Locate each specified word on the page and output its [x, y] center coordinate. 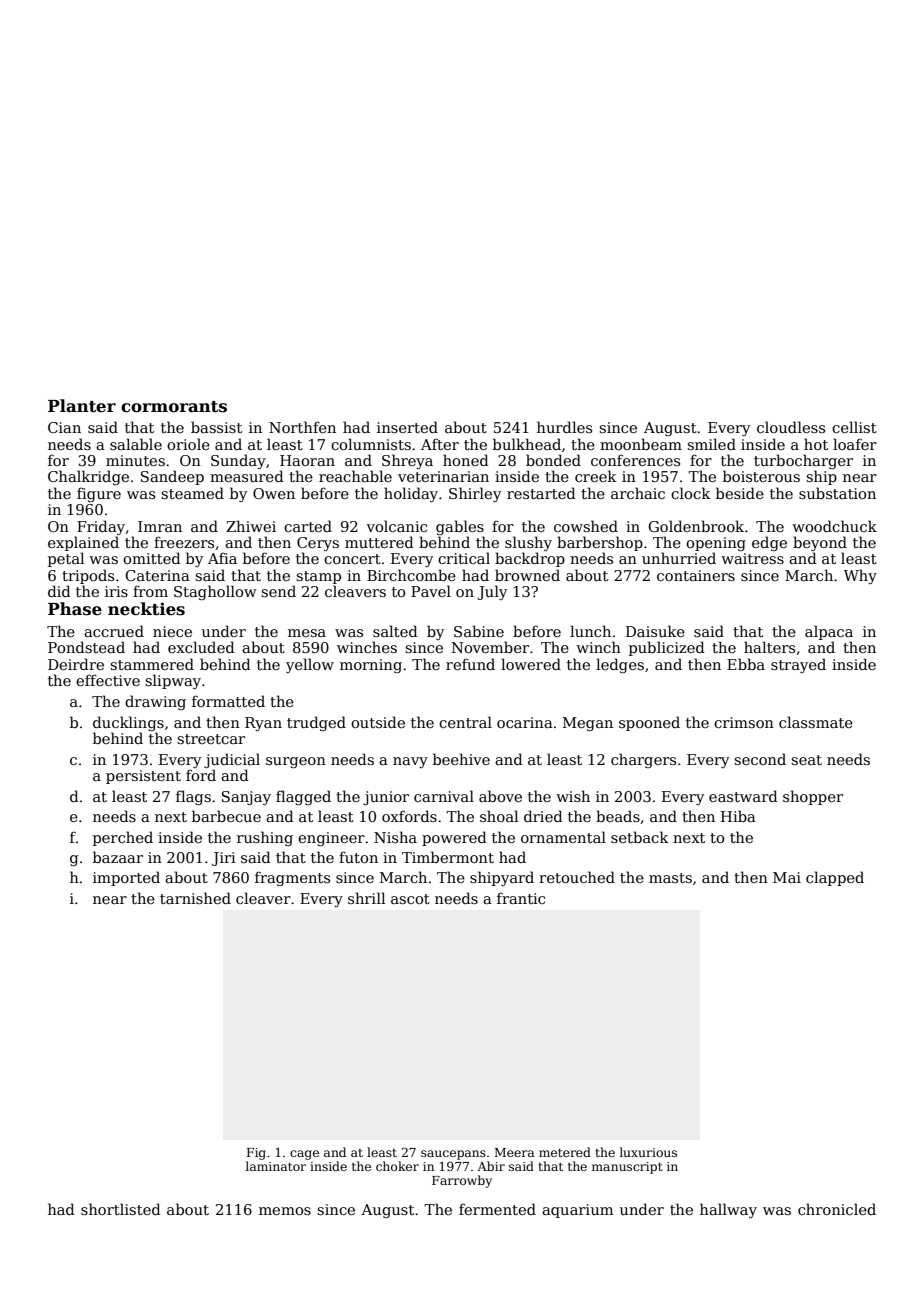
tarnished [195, 898]
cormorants [174, 407]
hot [816, 444]
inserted [407, 427]
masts [670, 878]
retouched [577, 877]
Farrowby [462, 1181]
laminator [276, 1166]
